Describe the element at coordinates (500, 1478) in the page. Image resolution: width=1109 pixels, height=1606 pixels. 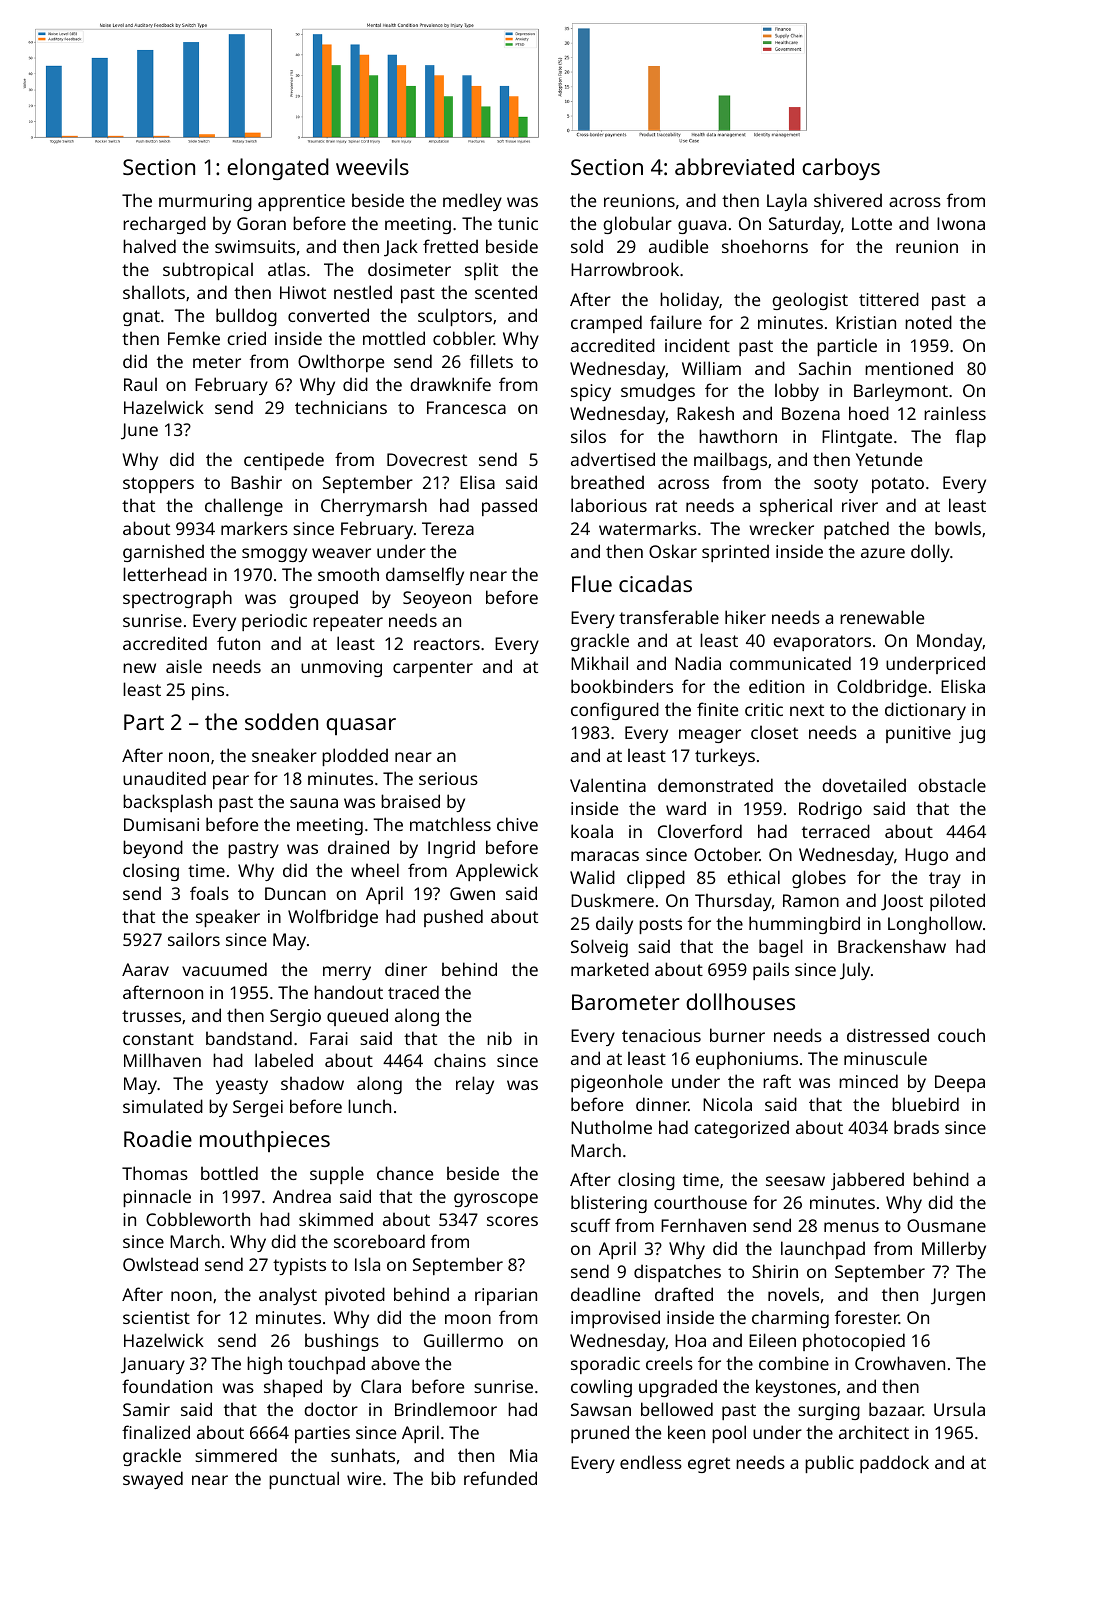
I see `refunded` at that location.
